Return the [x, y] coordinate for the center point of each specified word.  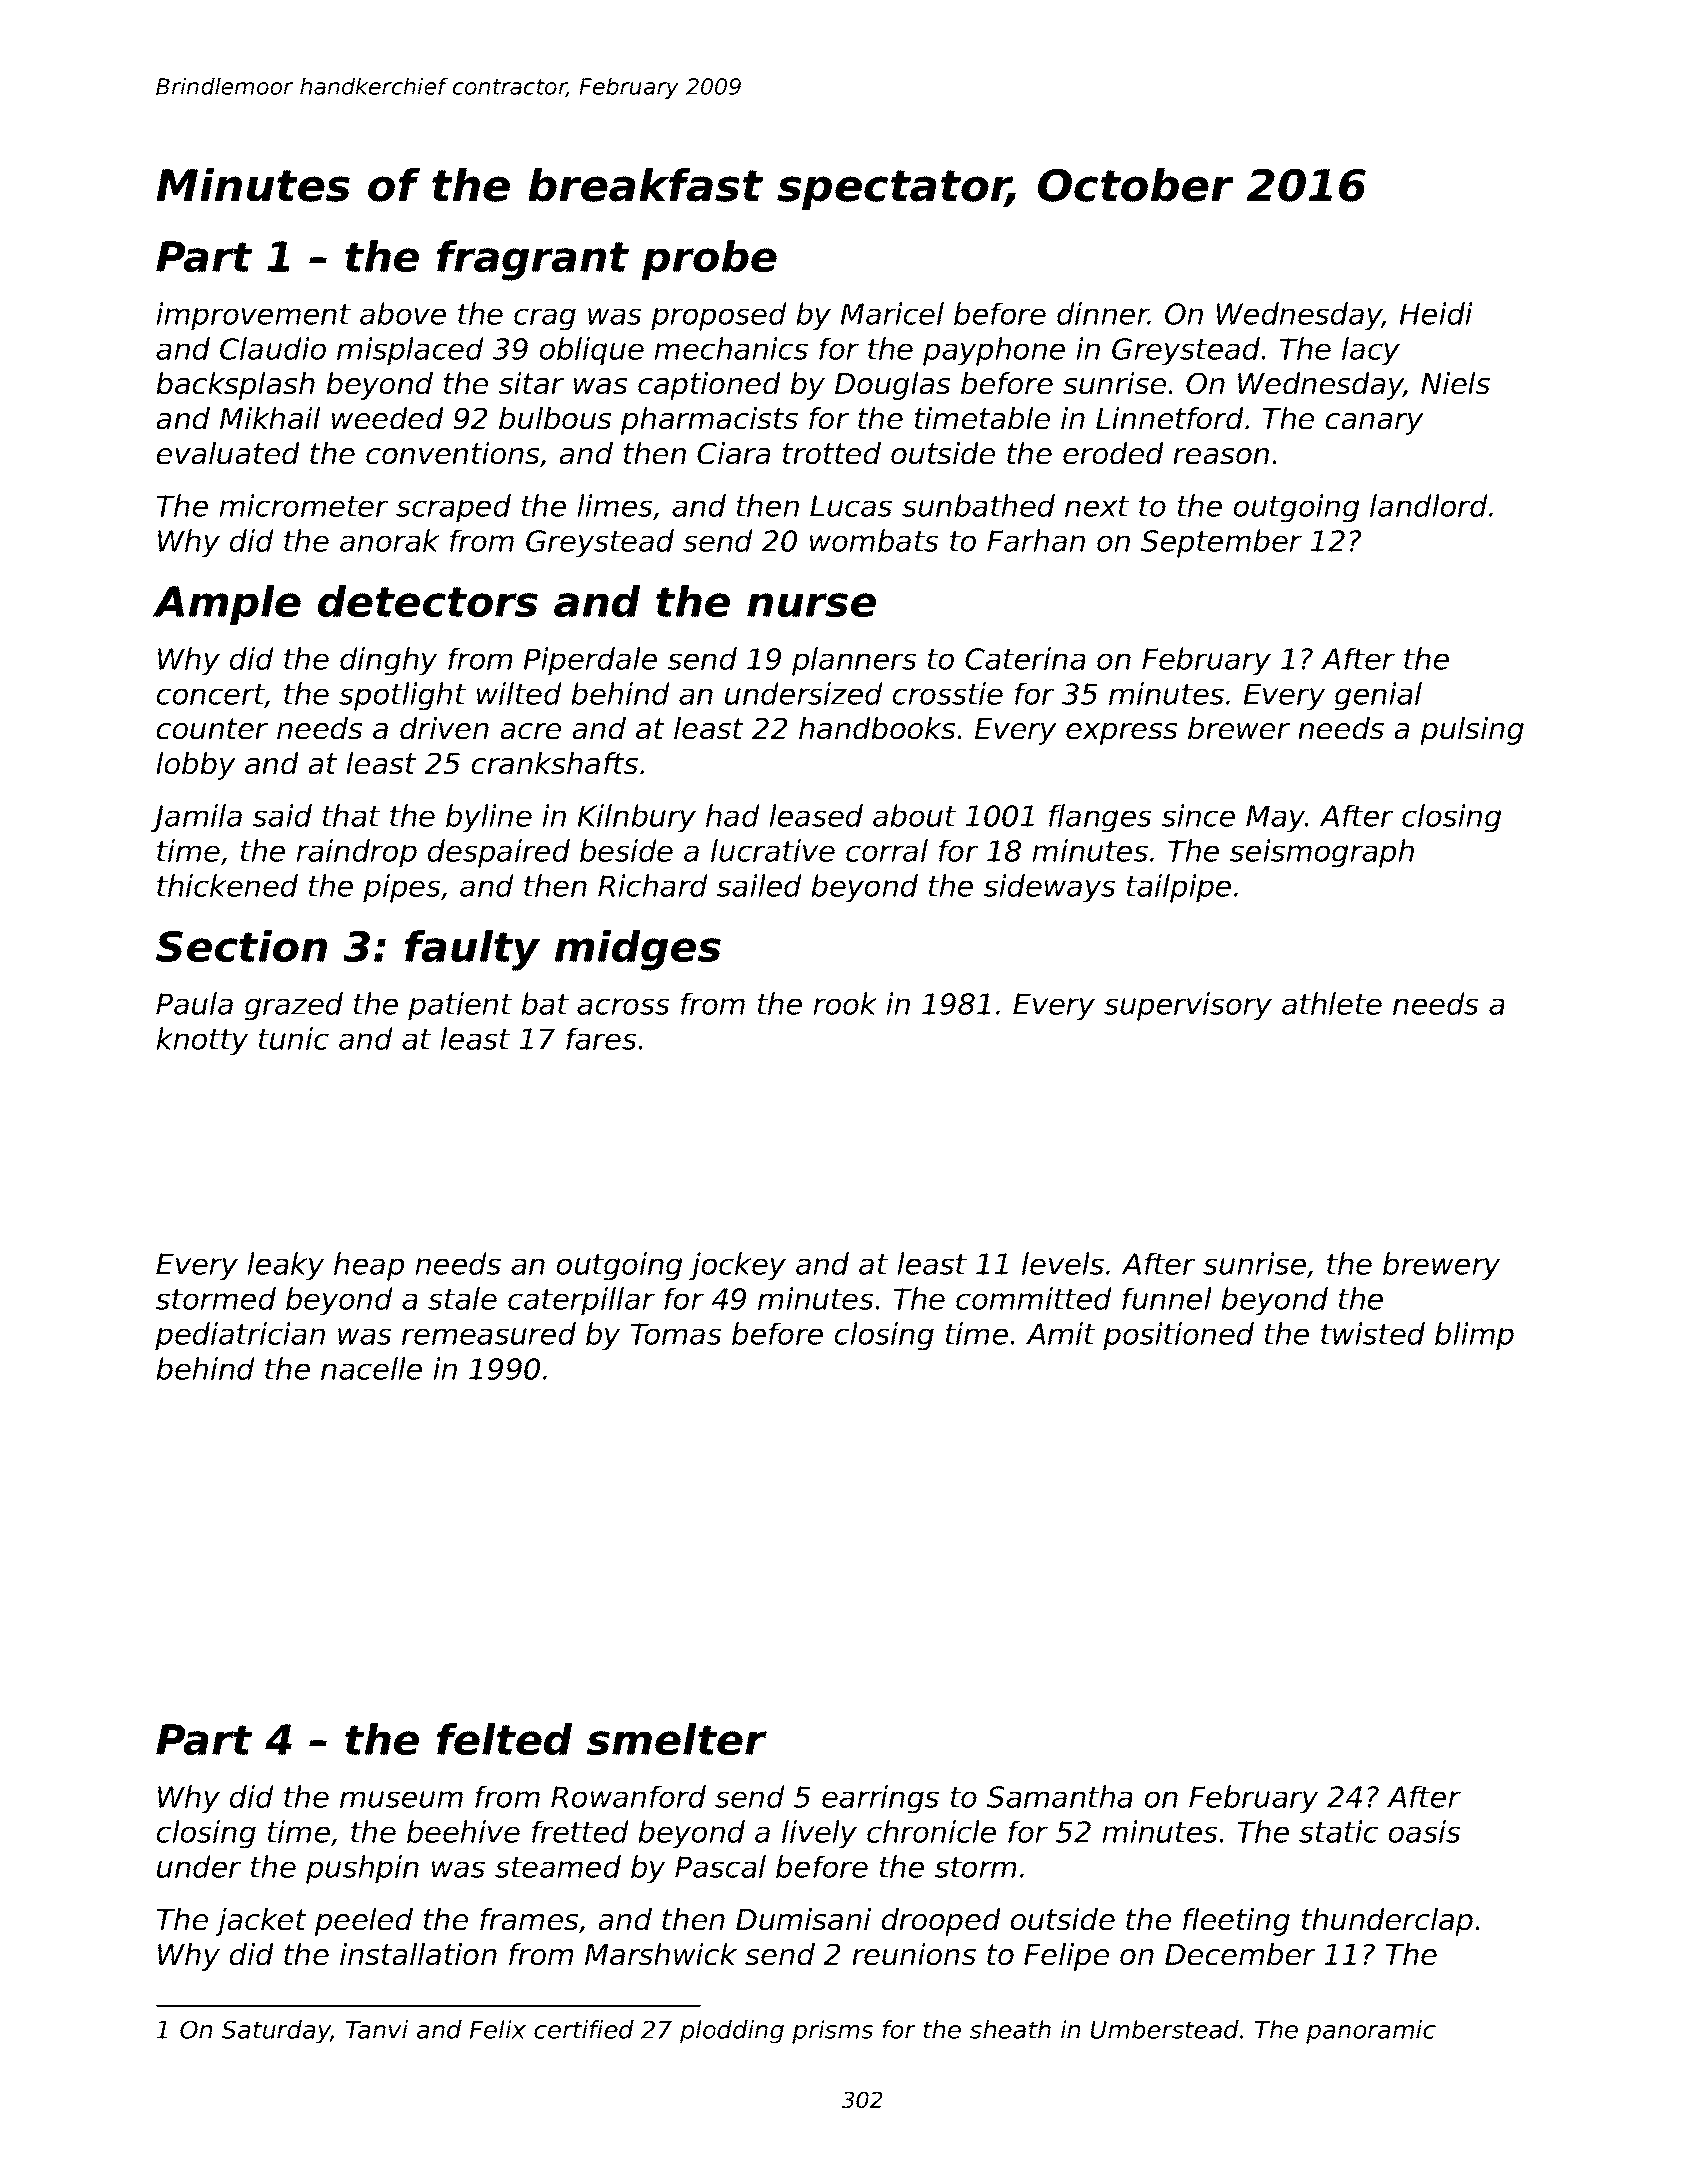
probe [709, 260]
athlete [1332, 1003]
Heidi [1436, 313]
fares [601, 1038]
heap [369, 1266]
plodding [732, 2032]
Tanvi [377, 2029]
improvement [253, 316]
